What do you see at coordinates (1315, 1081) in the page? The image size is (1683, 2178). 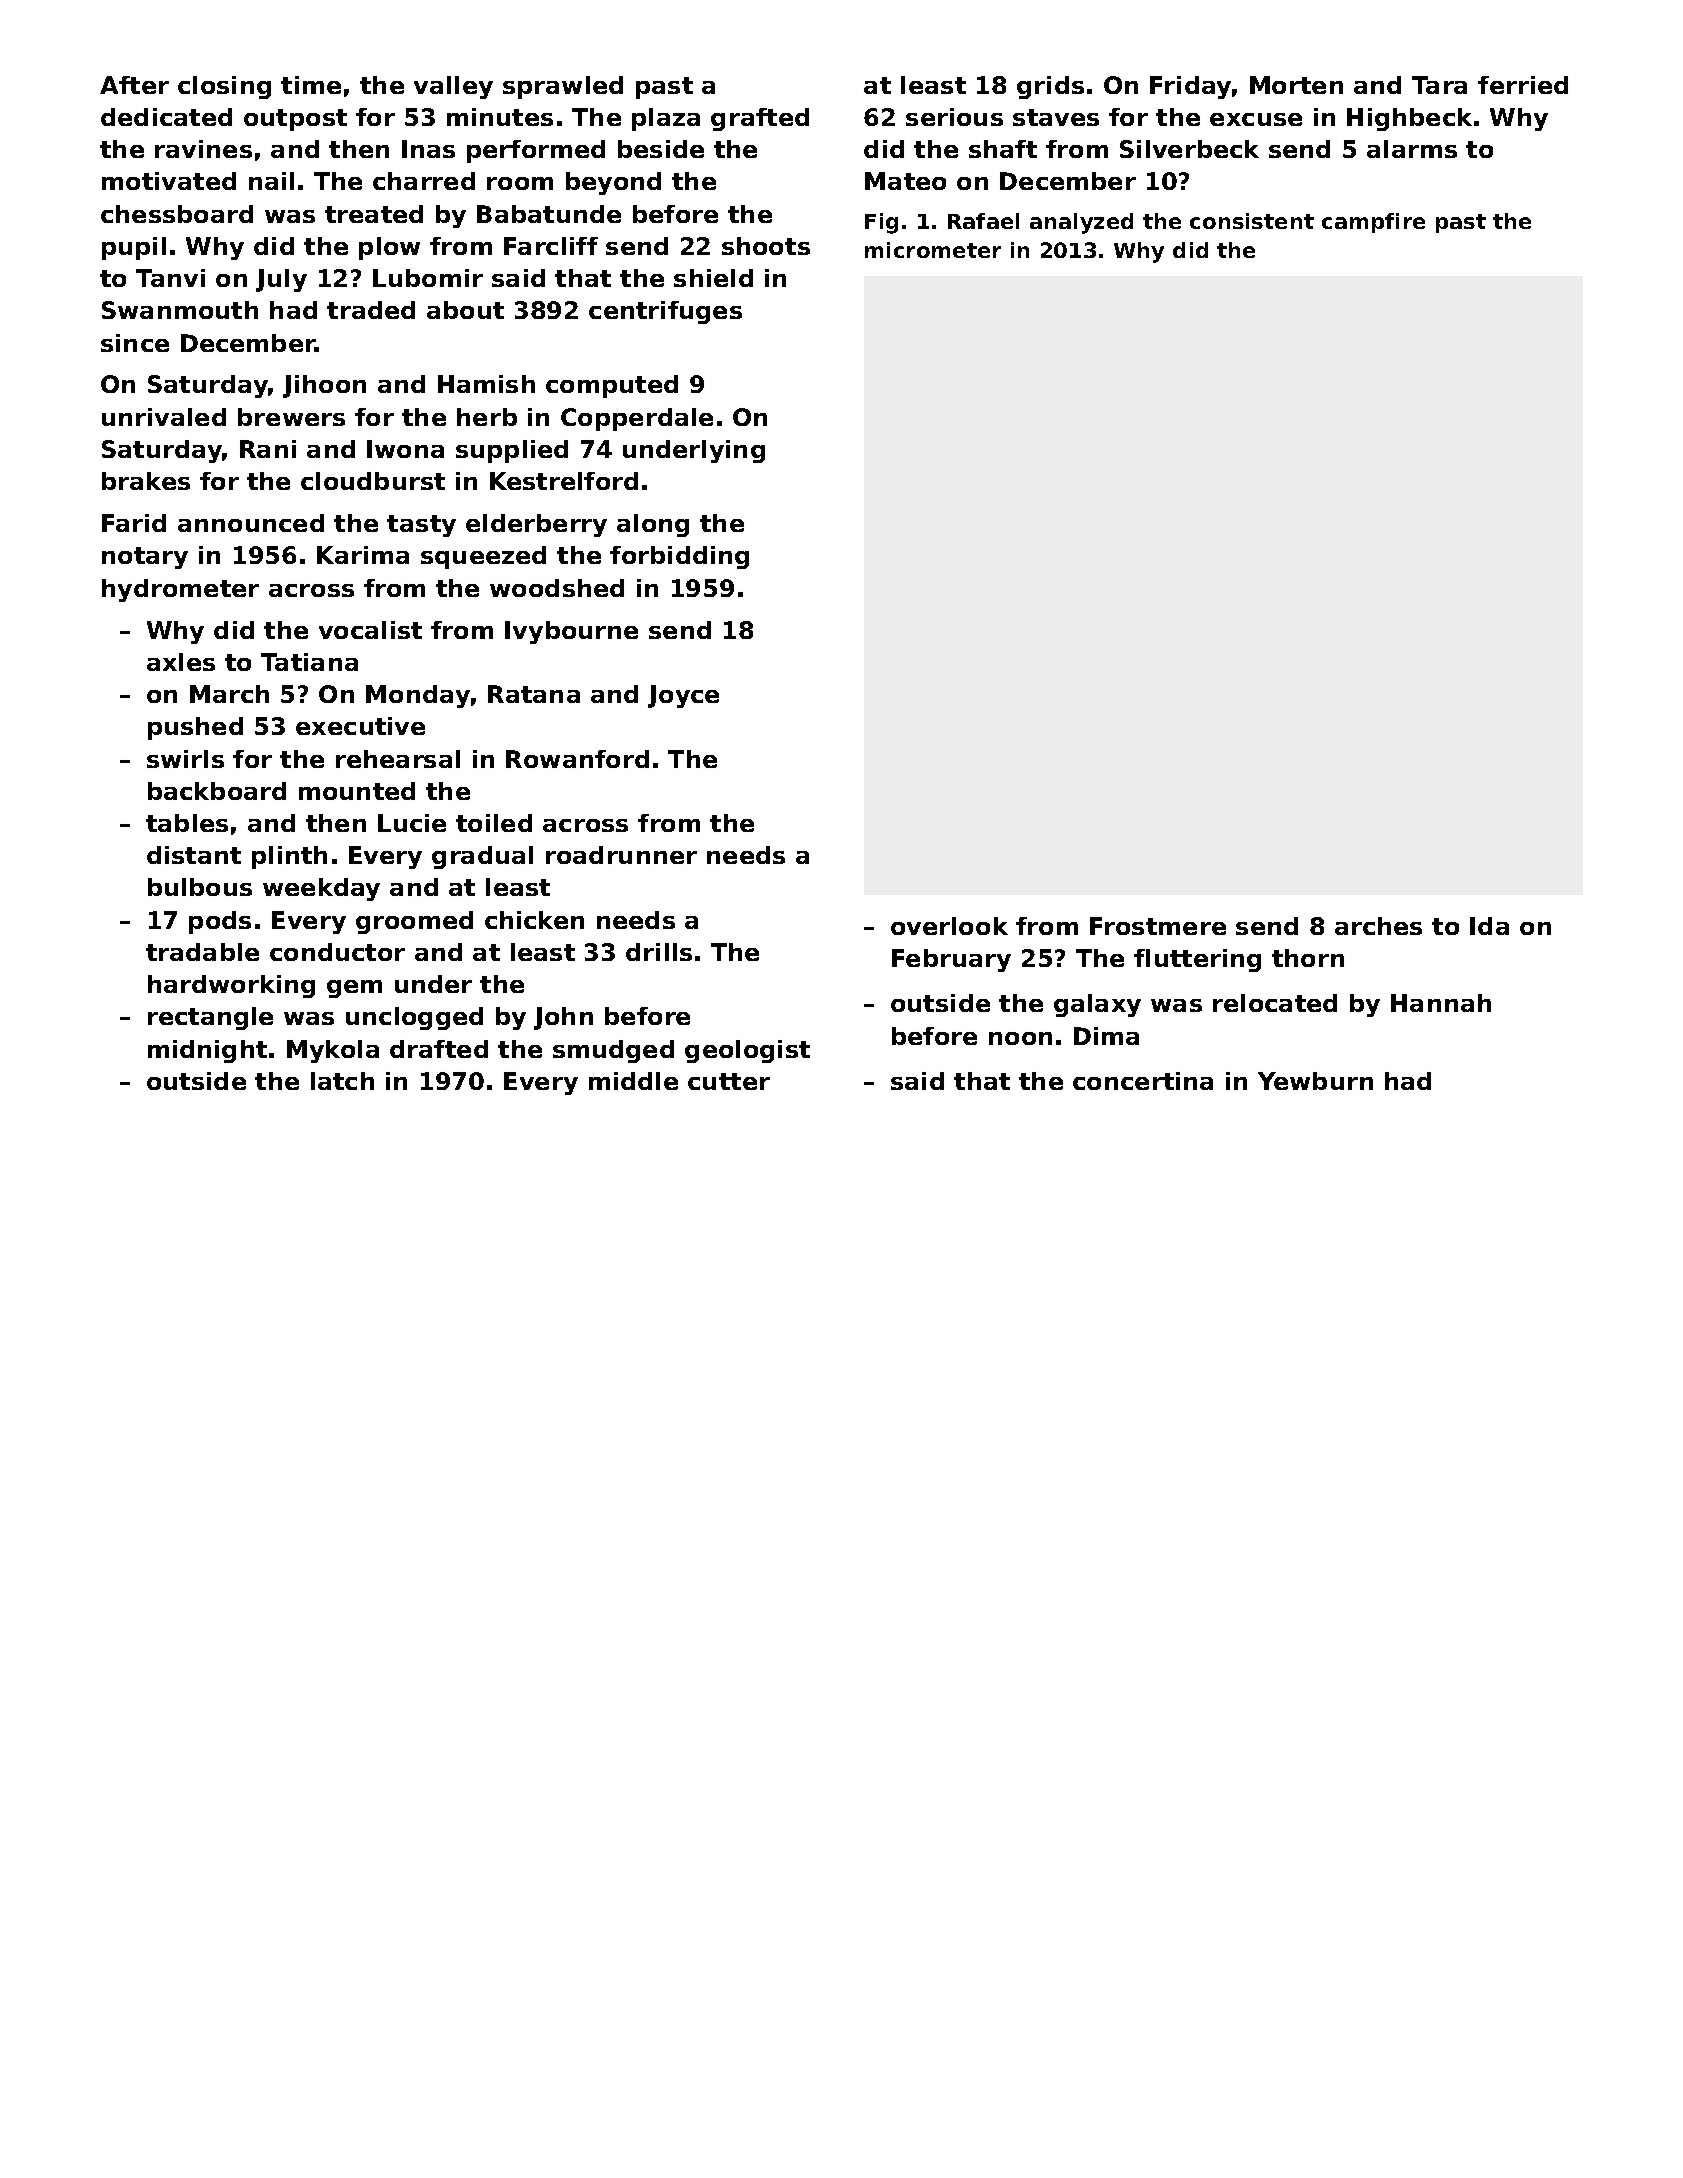 I see `Yewburn` at bounding box center [1315, 1081].
